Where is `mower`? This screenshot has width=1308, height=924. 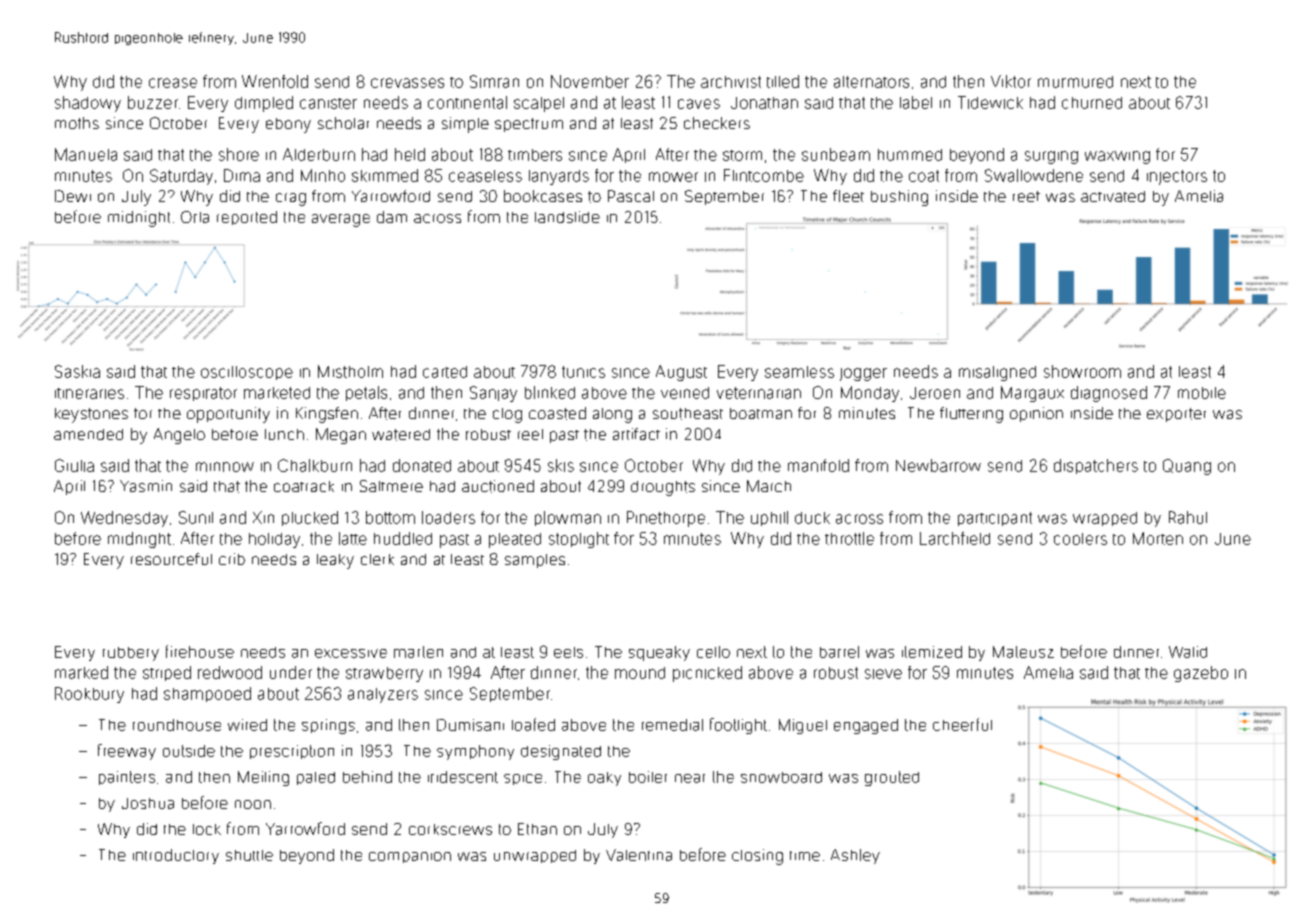
mower is located at coordinates (673, 177).
